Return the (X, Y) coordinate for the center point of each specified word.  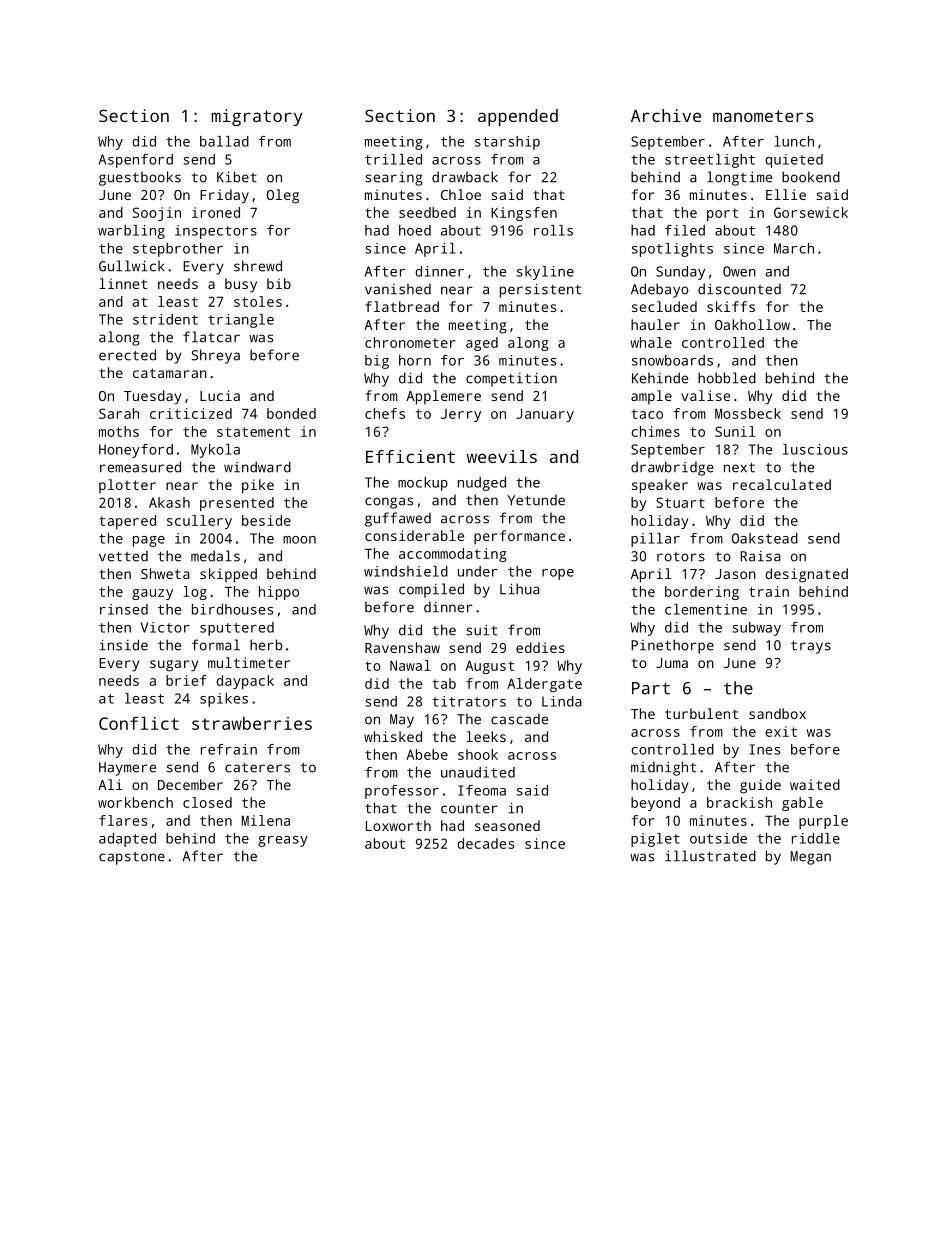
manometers (763, 116)
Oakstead (765, 538)
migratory (257, 117)
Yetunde (536, 500)
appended (518, 117)
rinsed (124, 609)
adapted (127, 840)
